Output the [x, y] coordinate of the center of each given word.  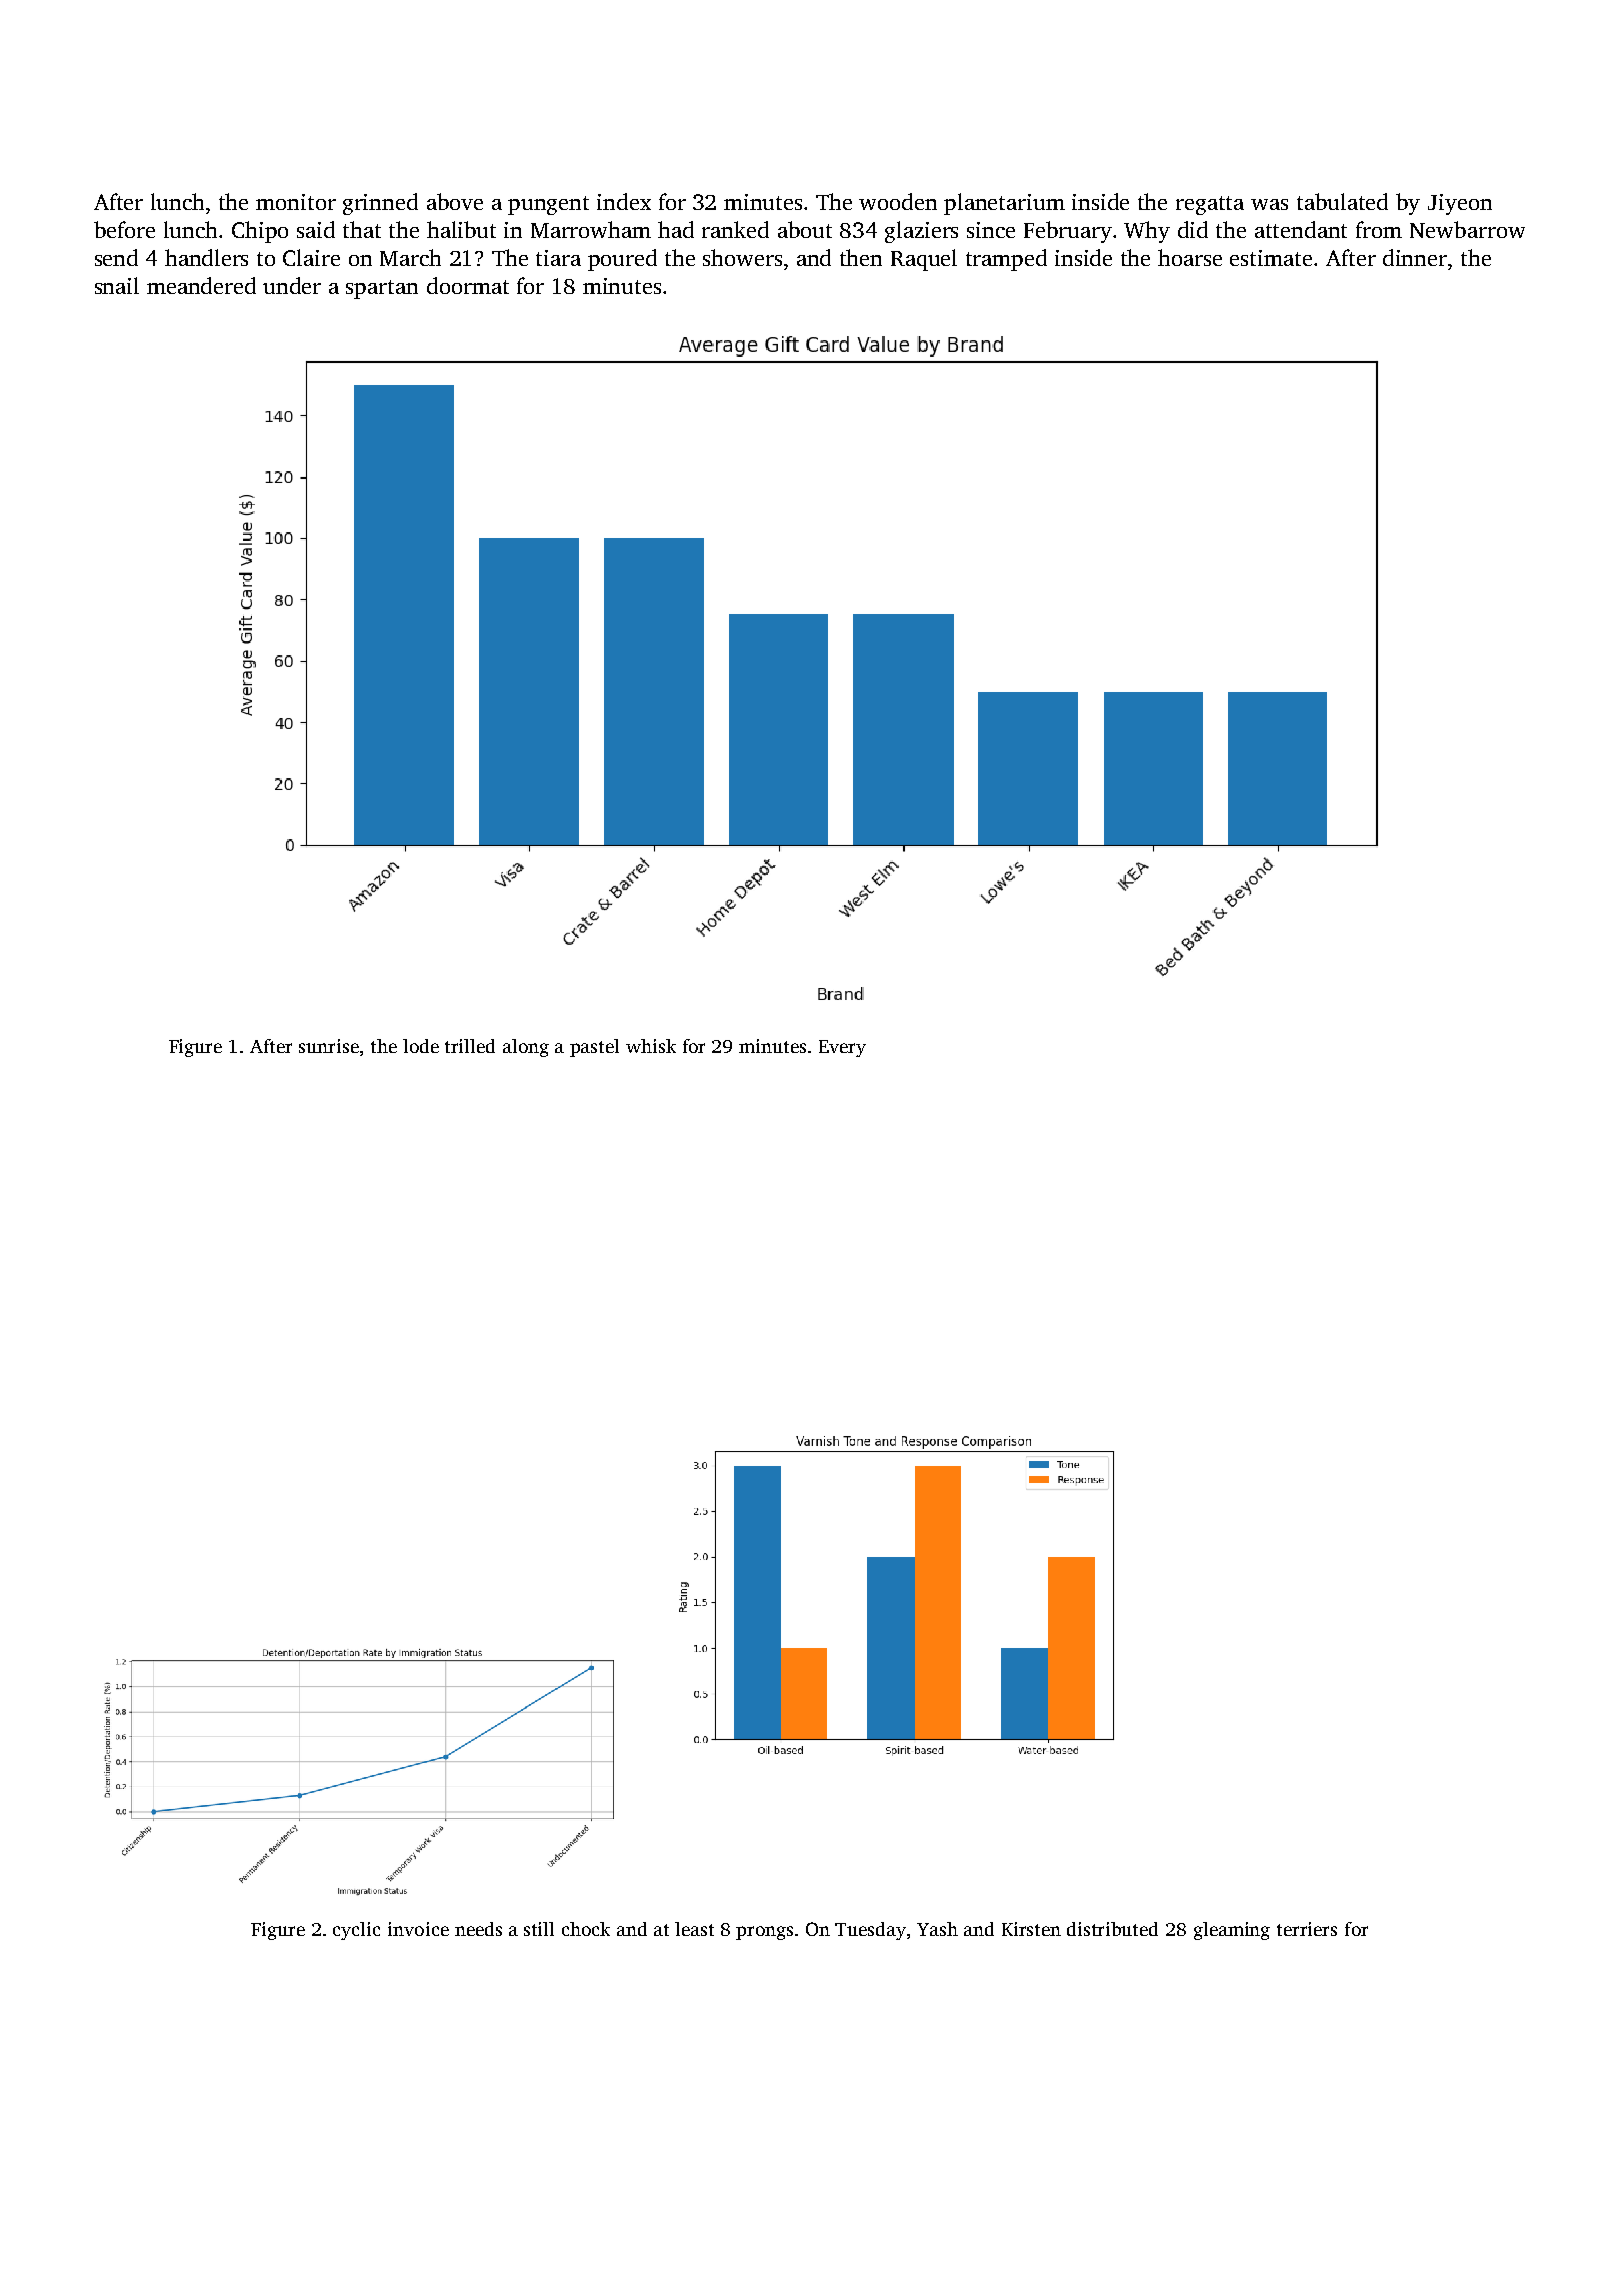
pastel [594, 1048]
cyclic [356, 1931]
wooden [898, 201]
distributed [1112, 1929]
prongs [764, 1933]
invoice [418, 1929]
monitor [296, 202]
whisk [651, 1046]
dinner [1415, 257]
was [1269, 204]
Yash [937, 1929]
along [526, 1048]
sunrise [329, 1046]
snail [117, 285]
